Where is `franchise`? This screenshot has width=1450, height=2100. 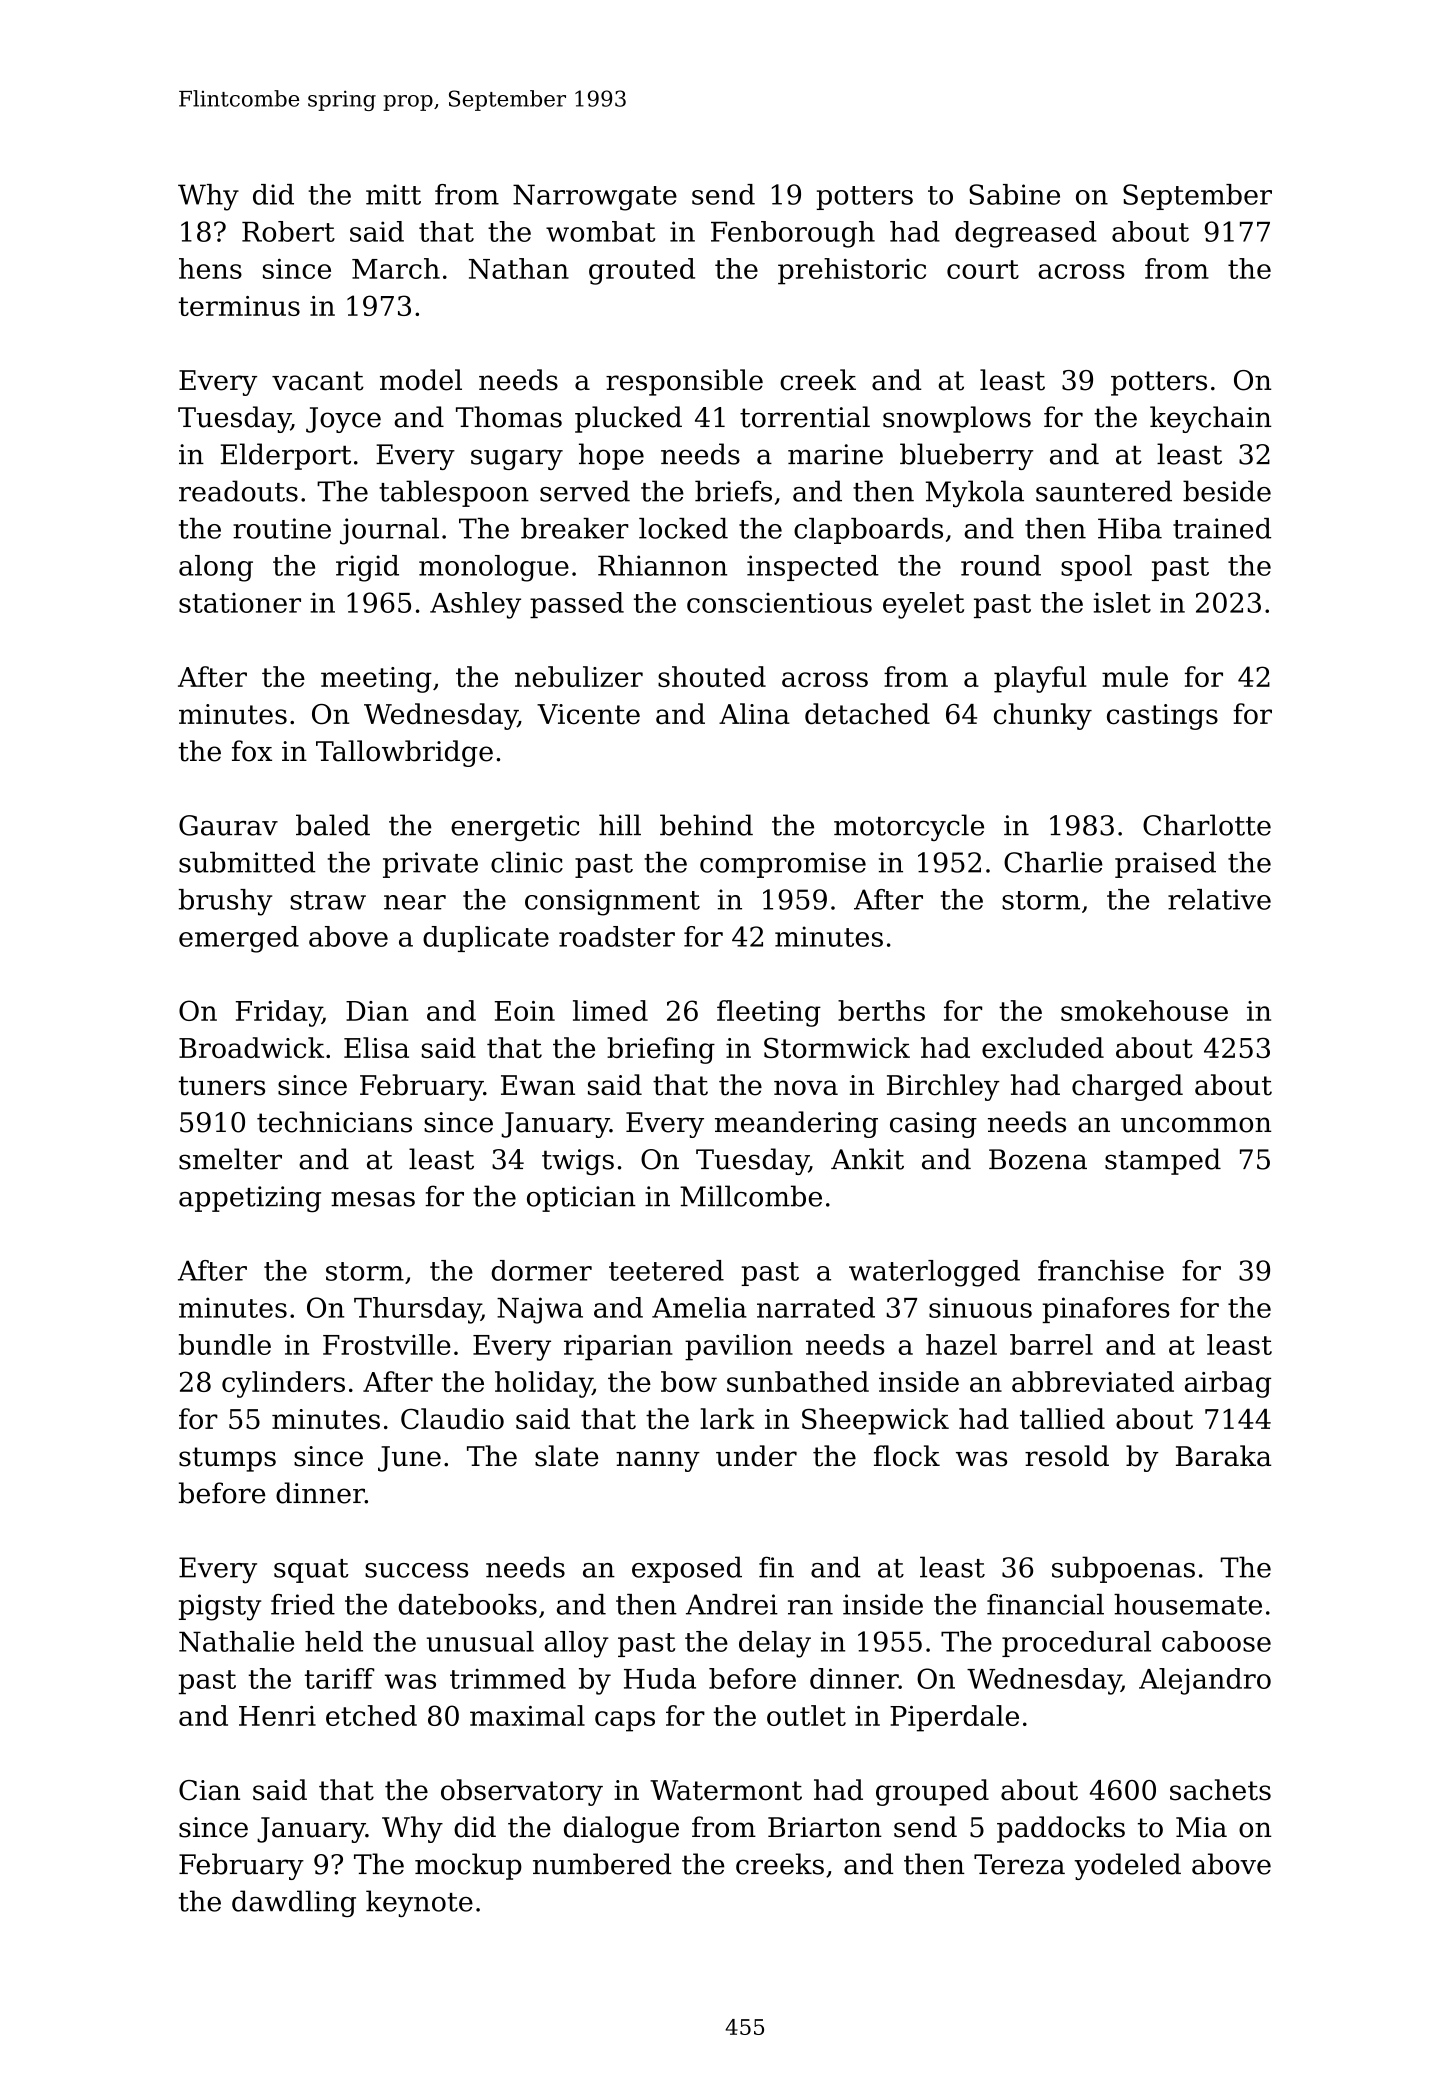 franchise is located at coordinates (1101, 1270).
